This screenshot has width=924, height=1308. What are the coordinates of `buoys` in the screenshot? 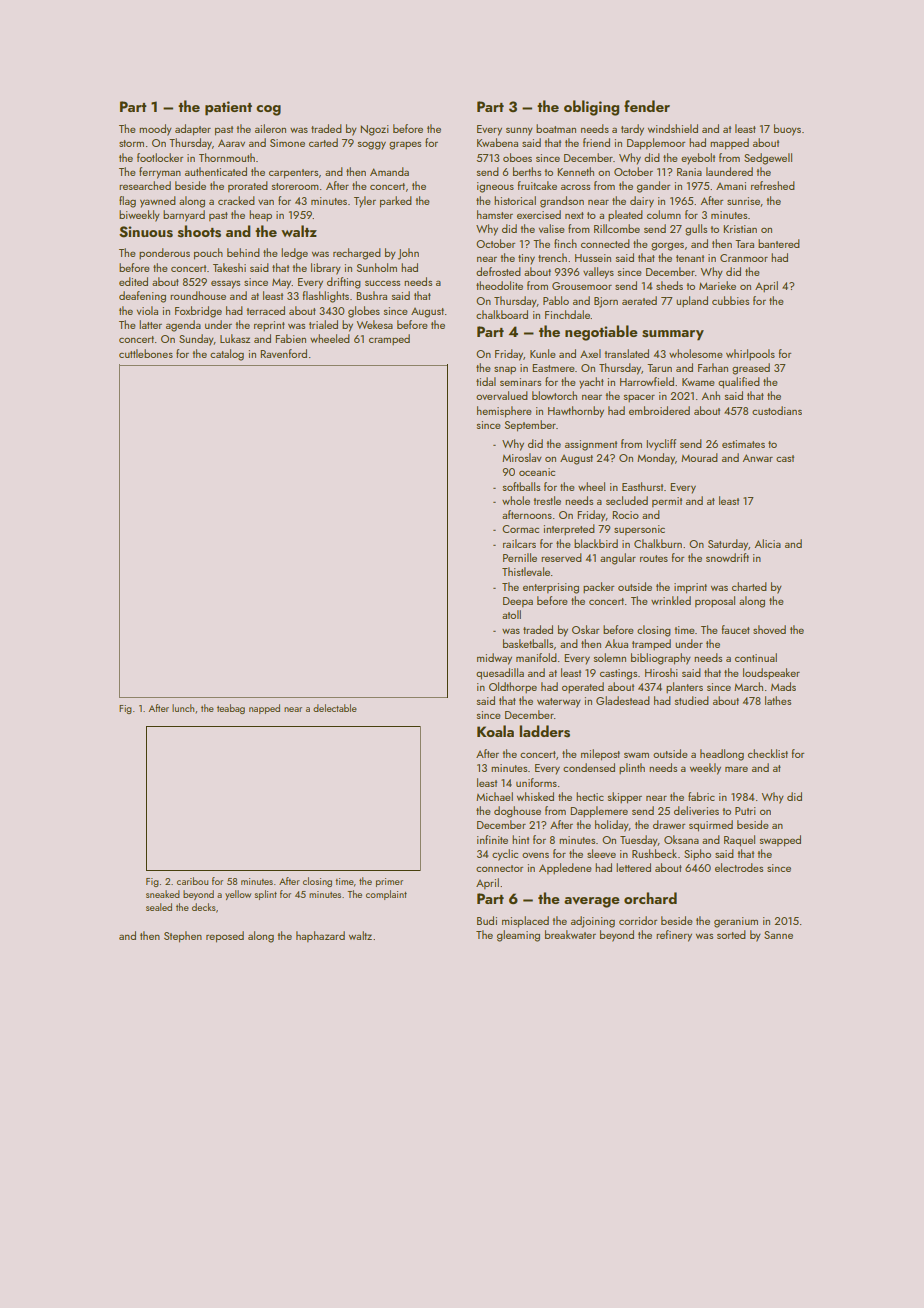 It's located at (787, 130).
